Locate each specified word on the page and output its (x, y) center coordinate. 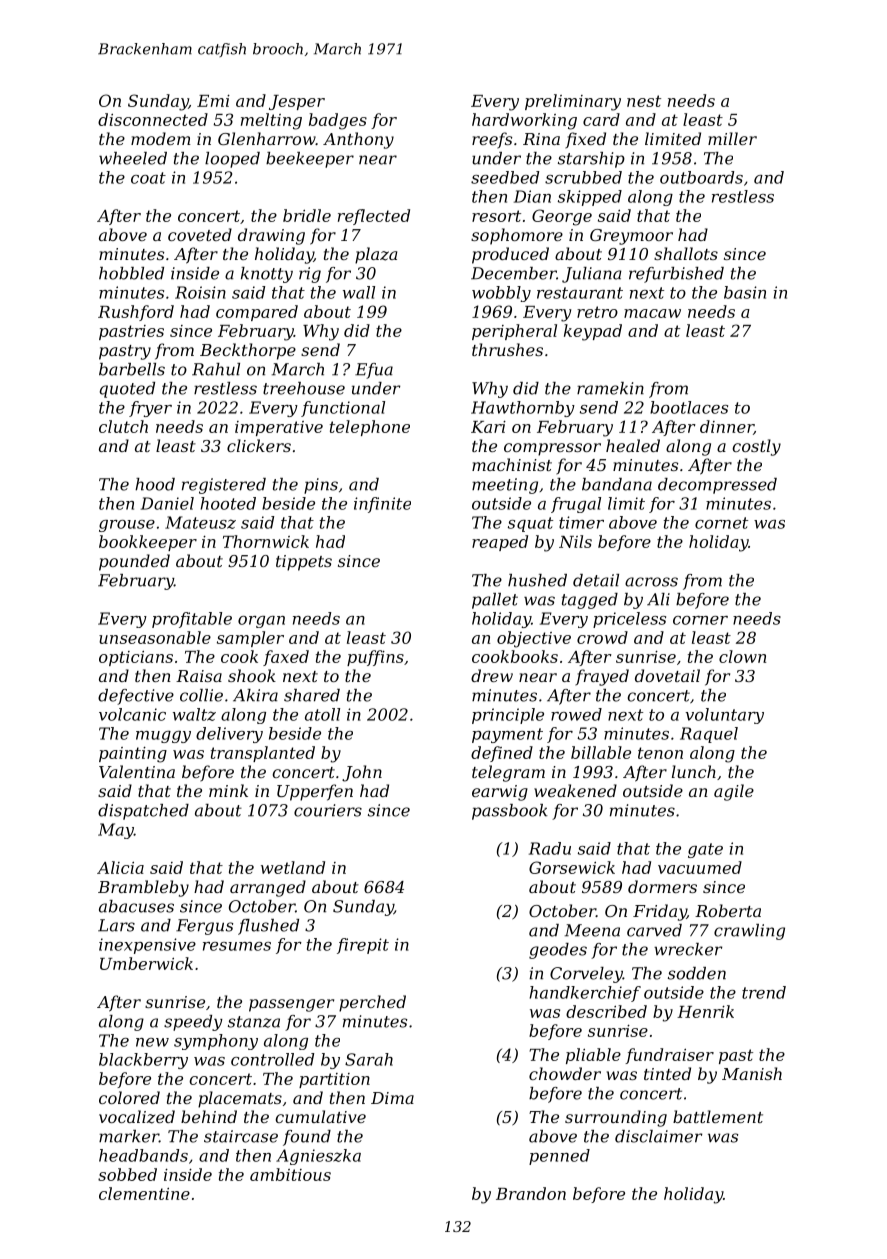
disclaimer (658, 1136)
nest (644, 101)
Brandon (531, 1193)
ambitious (290, 1174)
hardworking (524, 121)
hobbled (131, 273)
